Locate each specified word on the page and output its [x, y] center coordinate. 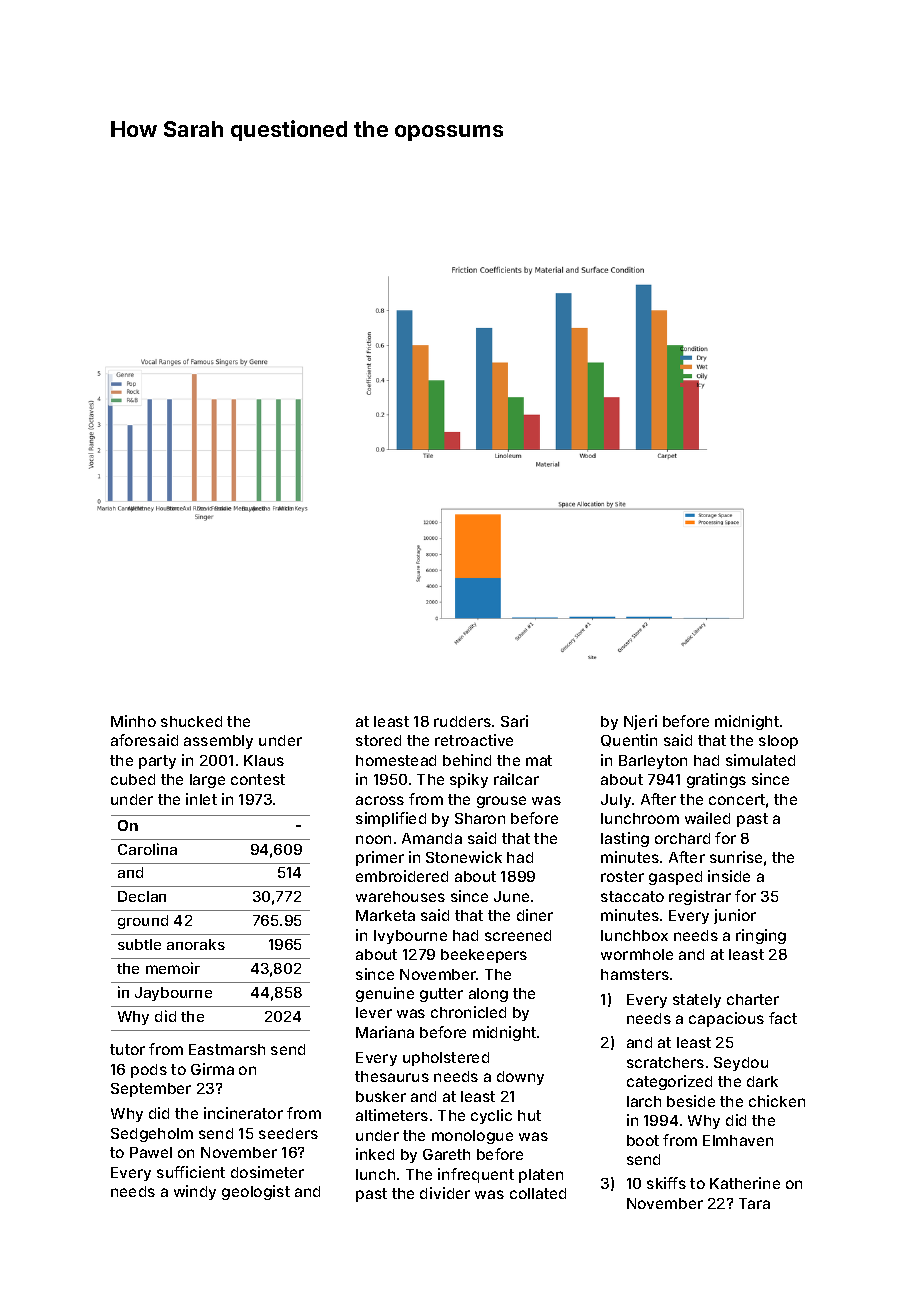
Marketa [385, 915]
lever [374, 1012]
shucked [191, 721]
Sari [514, 721]
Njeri [640, 722]
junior [735, 916]
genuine [385, 994]
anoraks [196, 944]
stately [697, 1001]
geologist [256, 1192]
